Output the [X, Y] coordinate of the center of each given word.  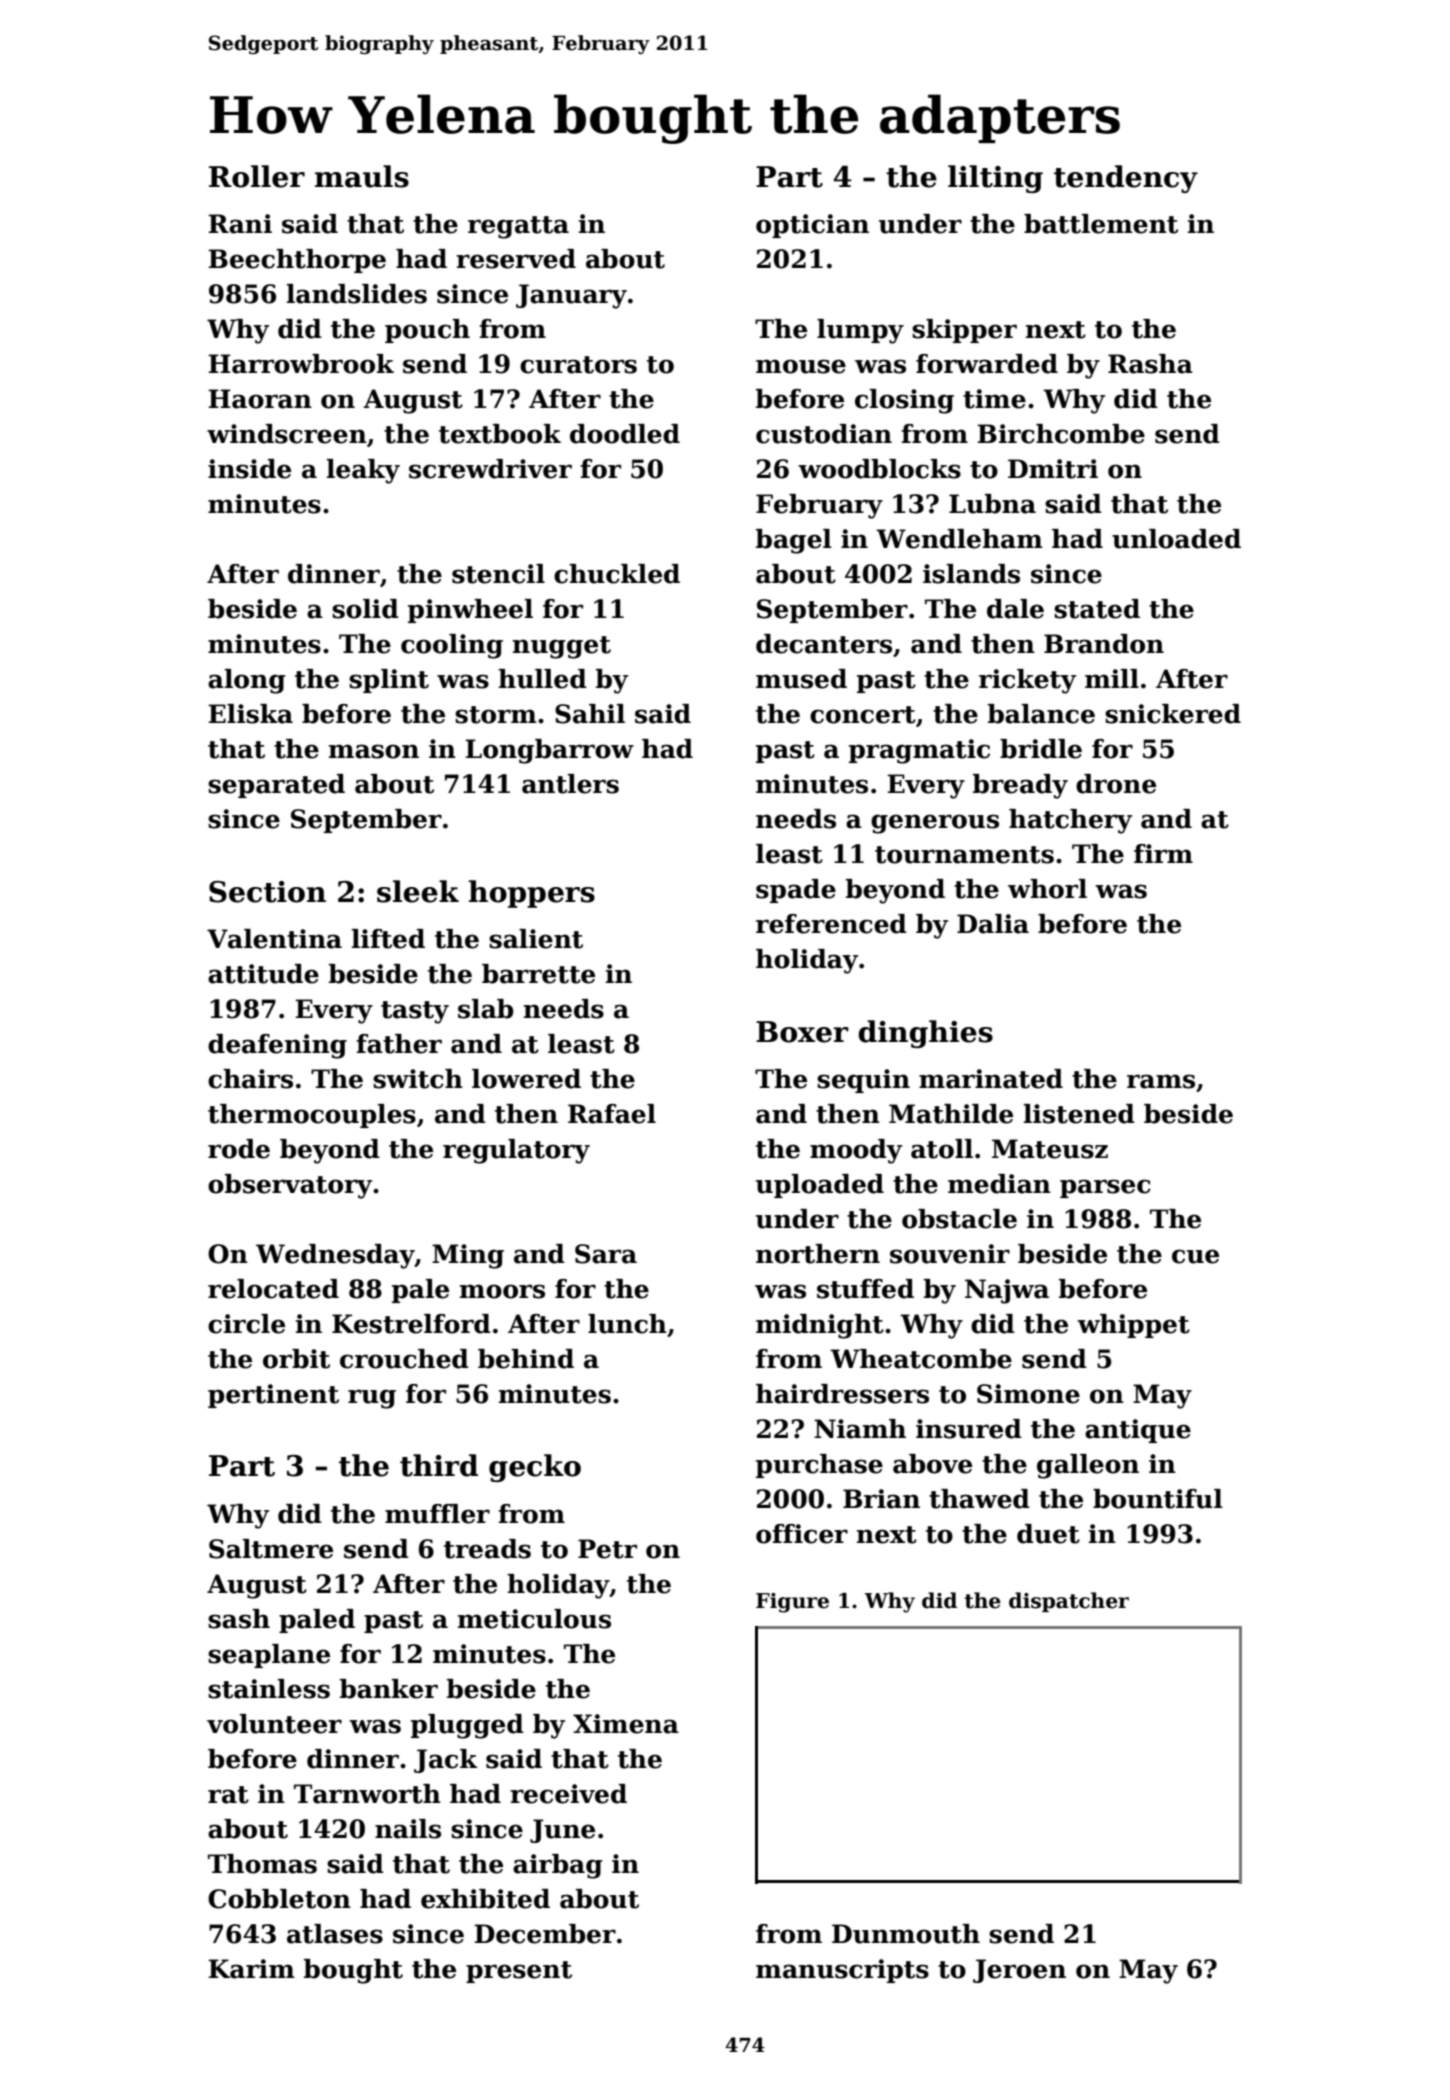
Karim [251, 1969]
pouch [427, 331]
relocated [273, 1289]
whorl [1047, 889]
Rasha [1150, 364]
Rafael [612, 1114]
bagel [794, 541]
